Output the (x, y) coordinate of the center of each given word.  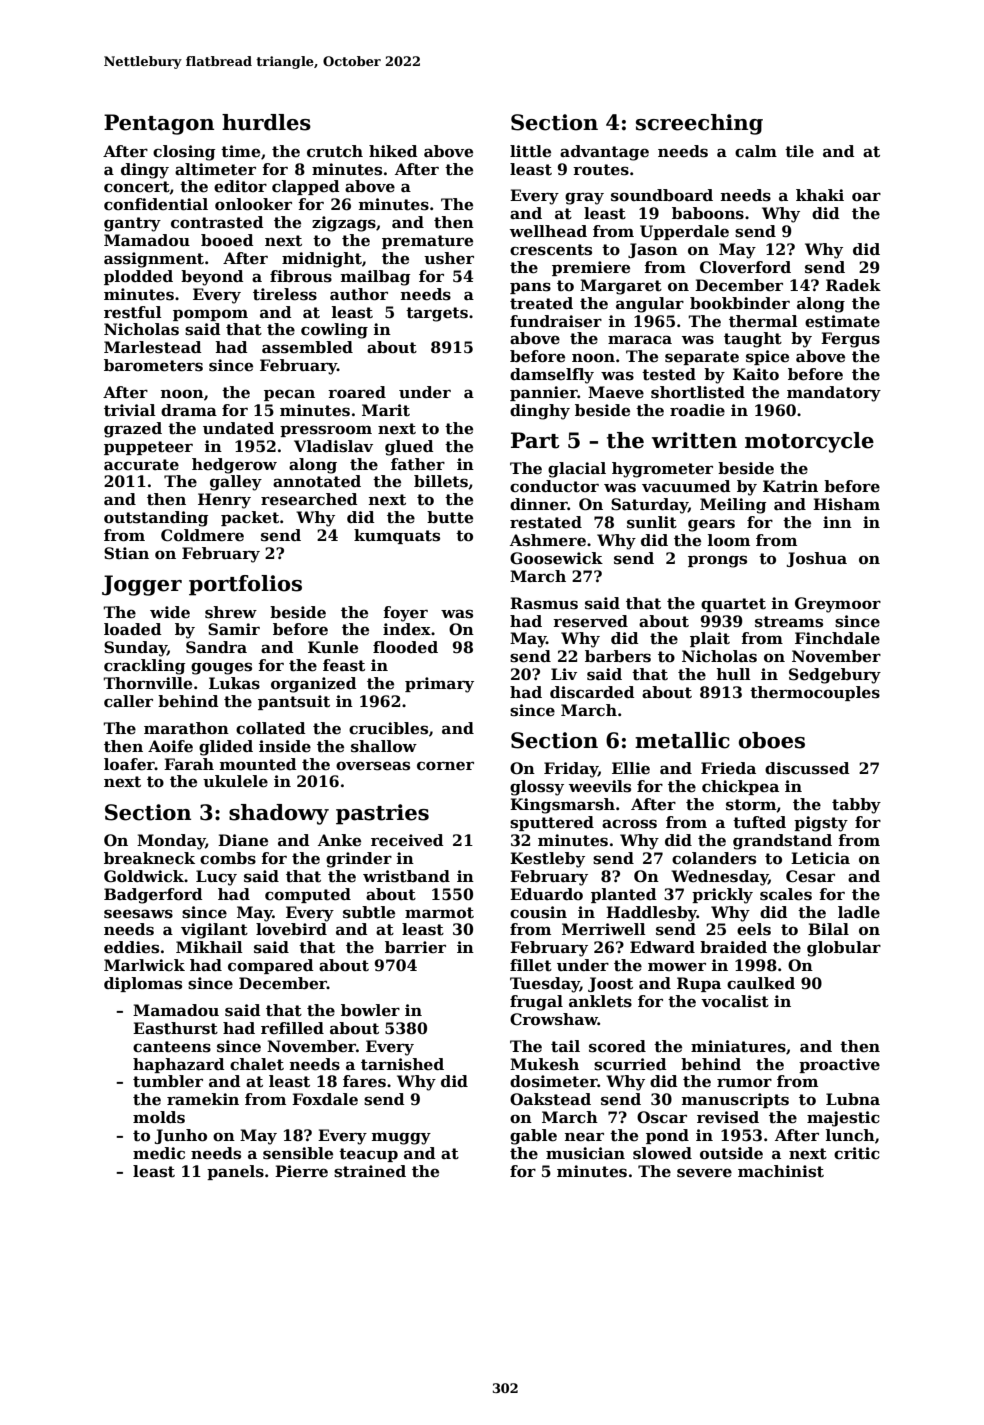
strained (370, 1171)
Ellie (631, 768)
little (530, 151)
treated (541, 303)
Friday (571, 770)
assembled (307, 347)
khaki (820, 195)
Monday (171, 842)
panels (235, 1172)
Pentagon (159, 124)
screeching (699, 124)
